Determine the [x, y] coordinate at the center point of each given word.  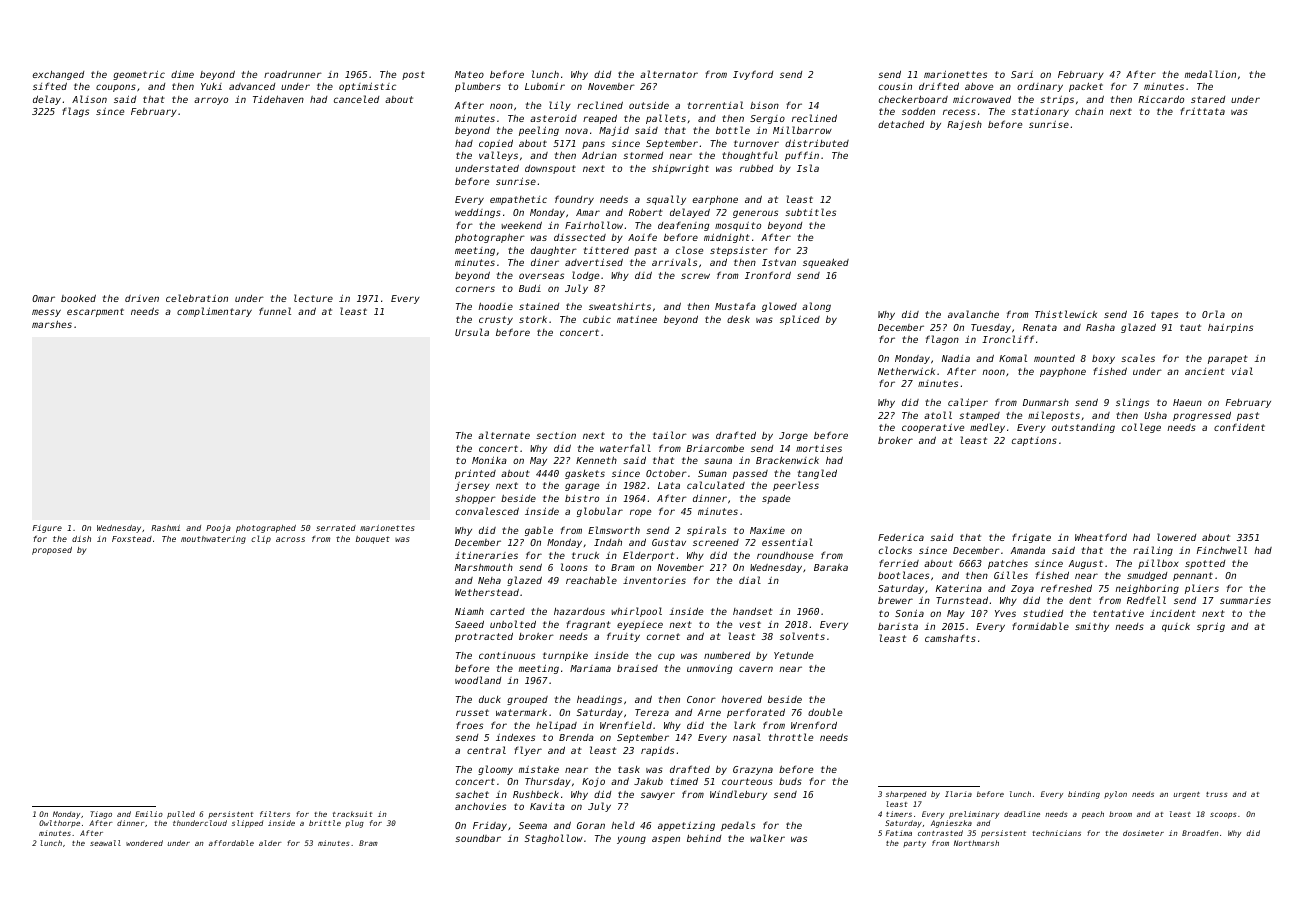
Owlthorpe [59, 824]
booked [78, 298]
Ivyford [753, 75]
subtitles [810, 212]
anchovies [480, 806]
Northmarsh [976, 843]
